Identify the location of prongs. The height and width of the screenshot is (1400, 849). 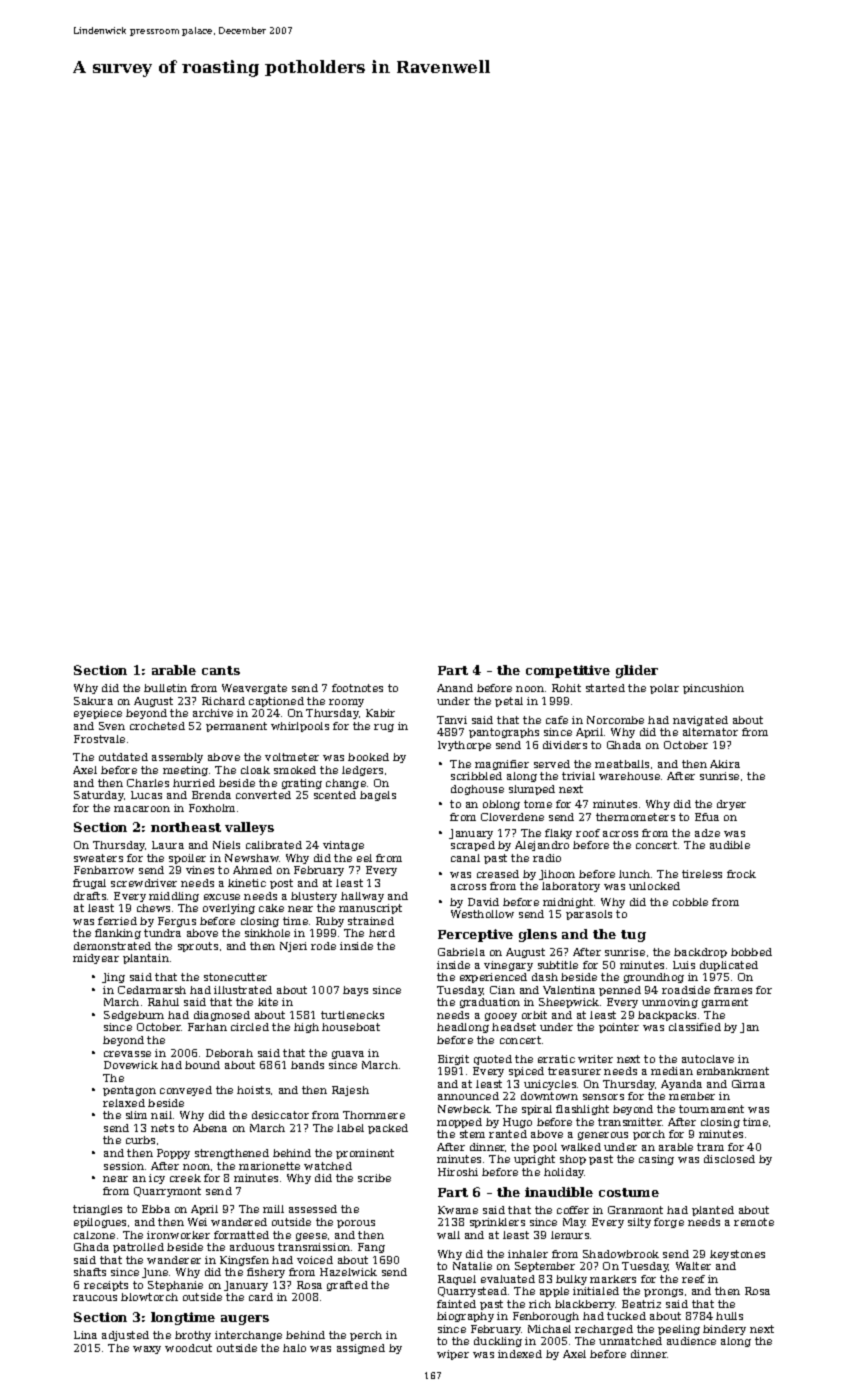
(663, 1293).
